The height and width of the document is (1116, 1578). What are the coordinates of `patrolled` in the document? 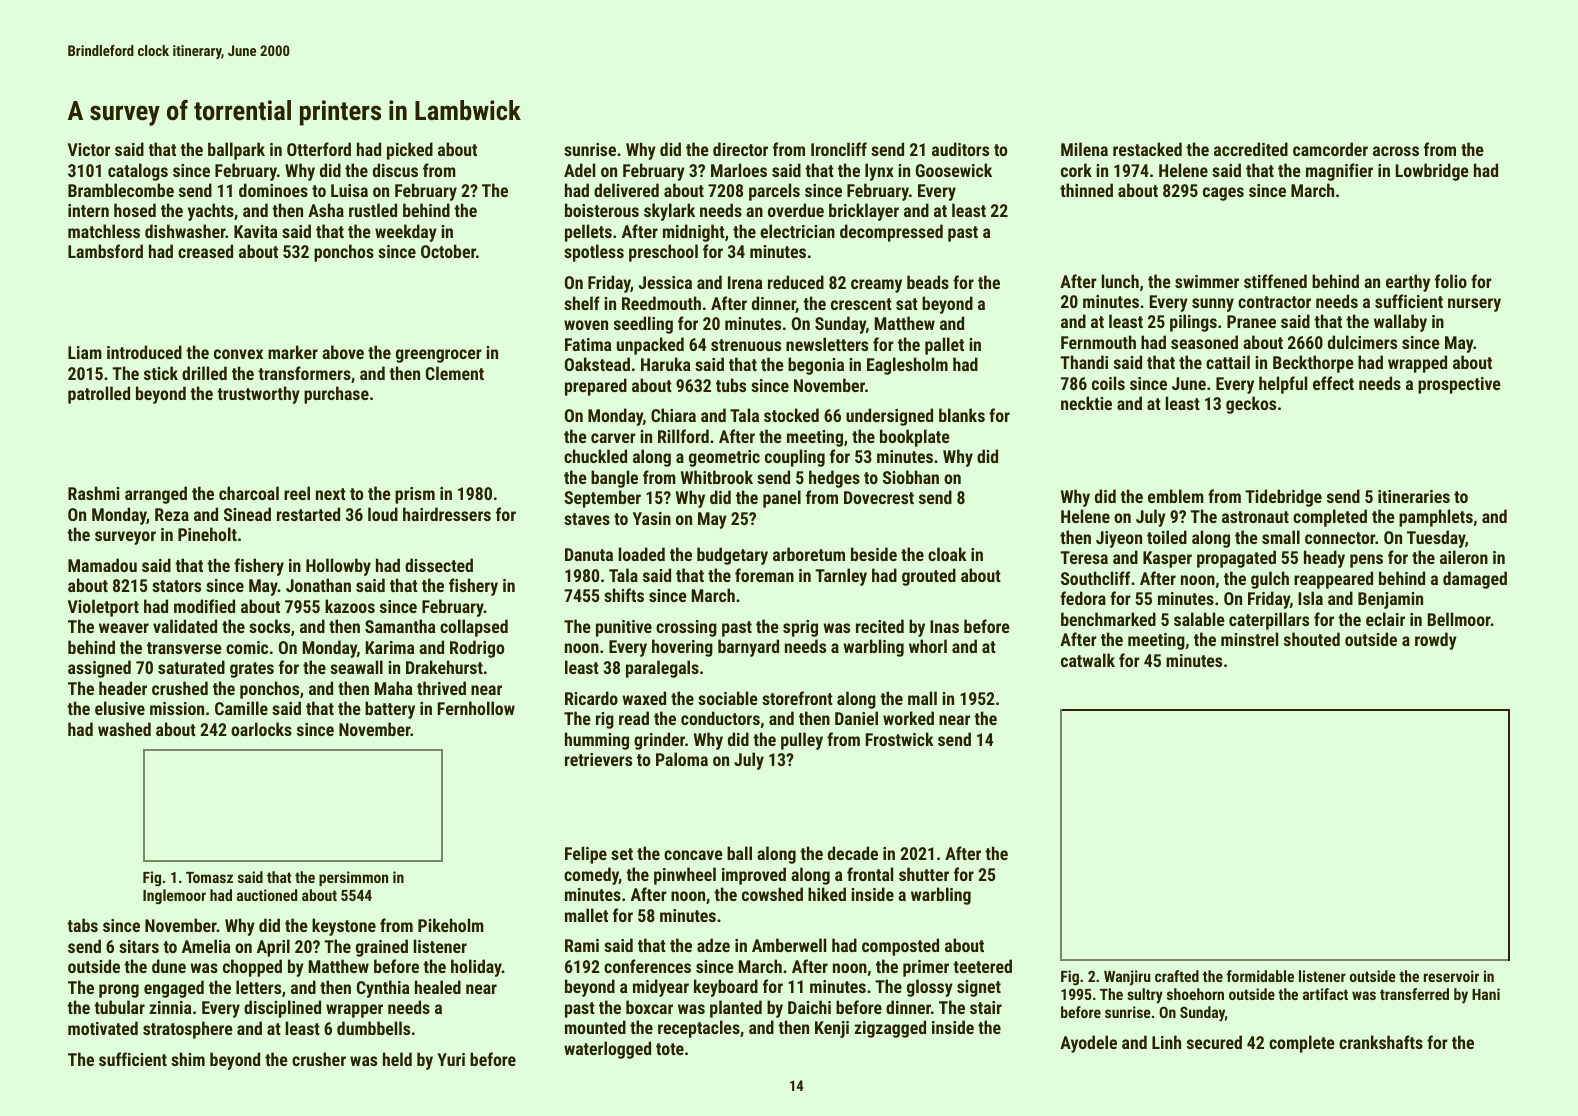 It's located at (99, 395).
